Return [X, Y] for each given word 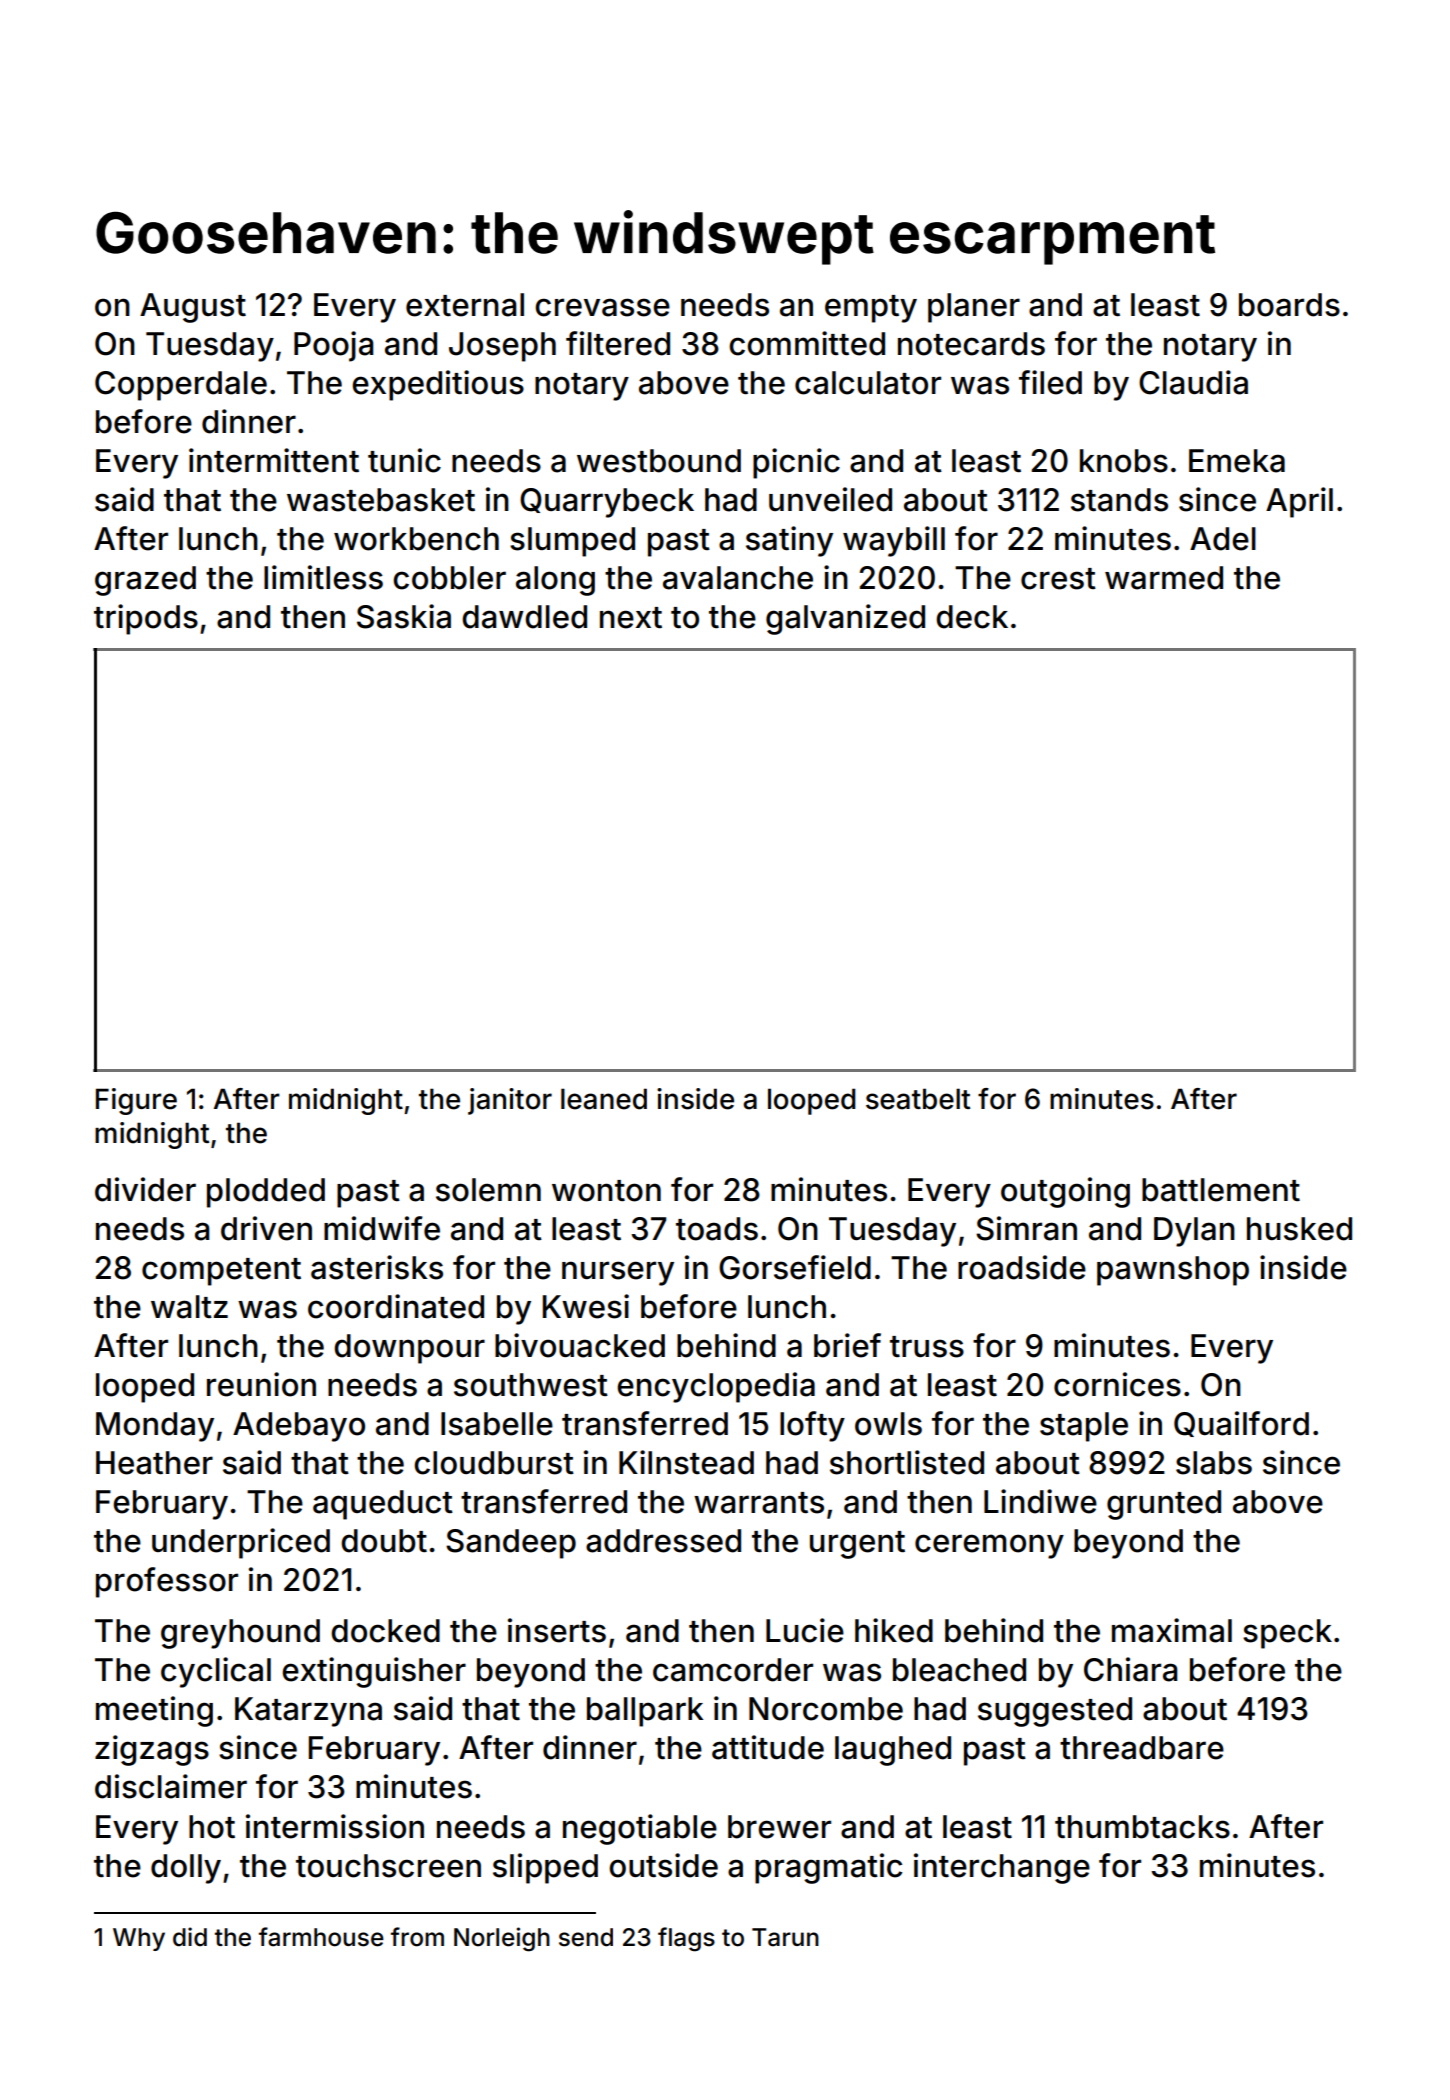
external [465, 305]
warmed [1164, 578]
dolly [186, 1869]
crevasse [602, 307]
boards [1289, 305]
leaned [604, 1099]
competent [221, 1272]
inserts [557, 1630]
